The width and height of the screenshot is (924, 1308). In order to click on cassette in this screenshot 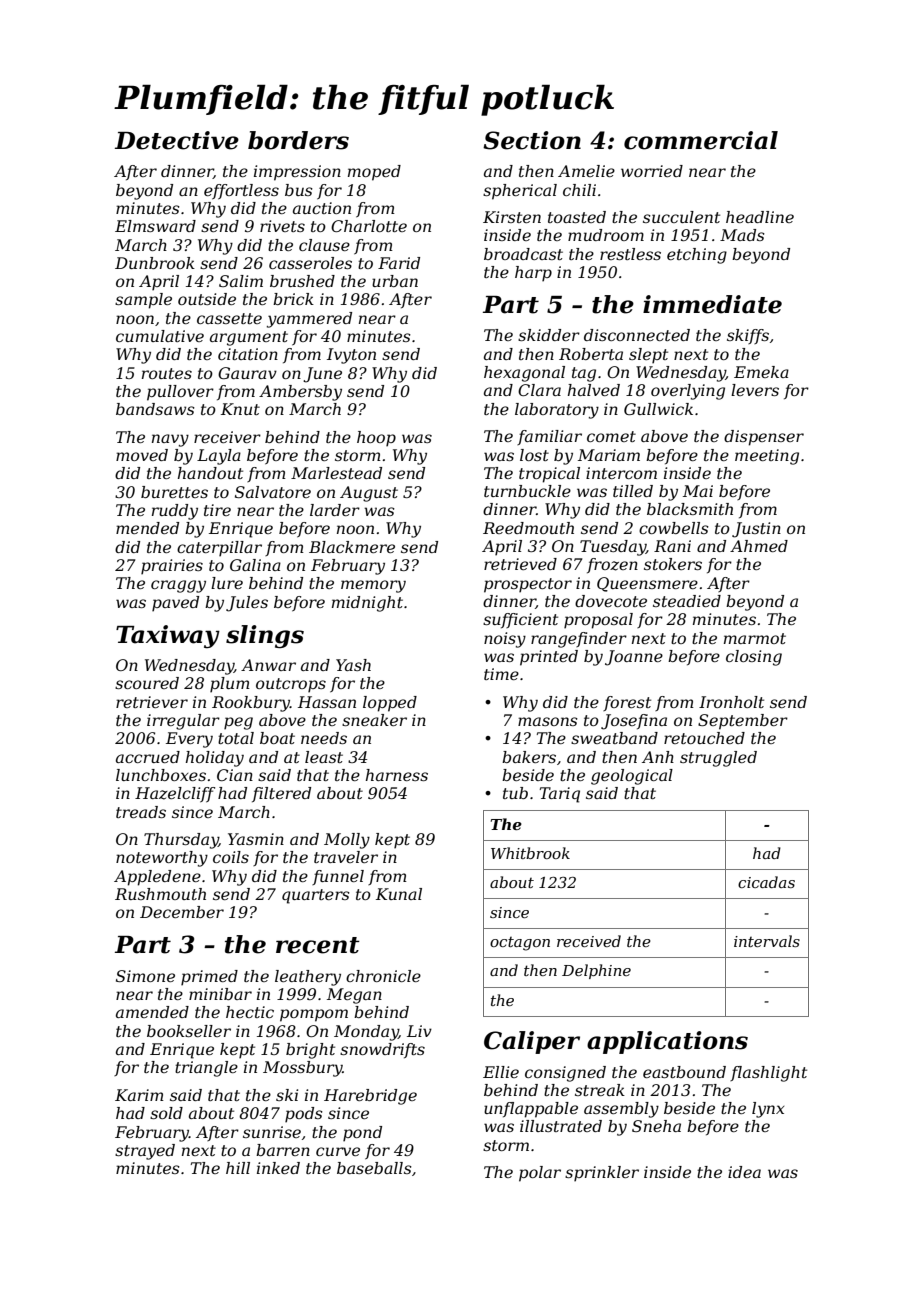, I will do `click(229, 318)`.
